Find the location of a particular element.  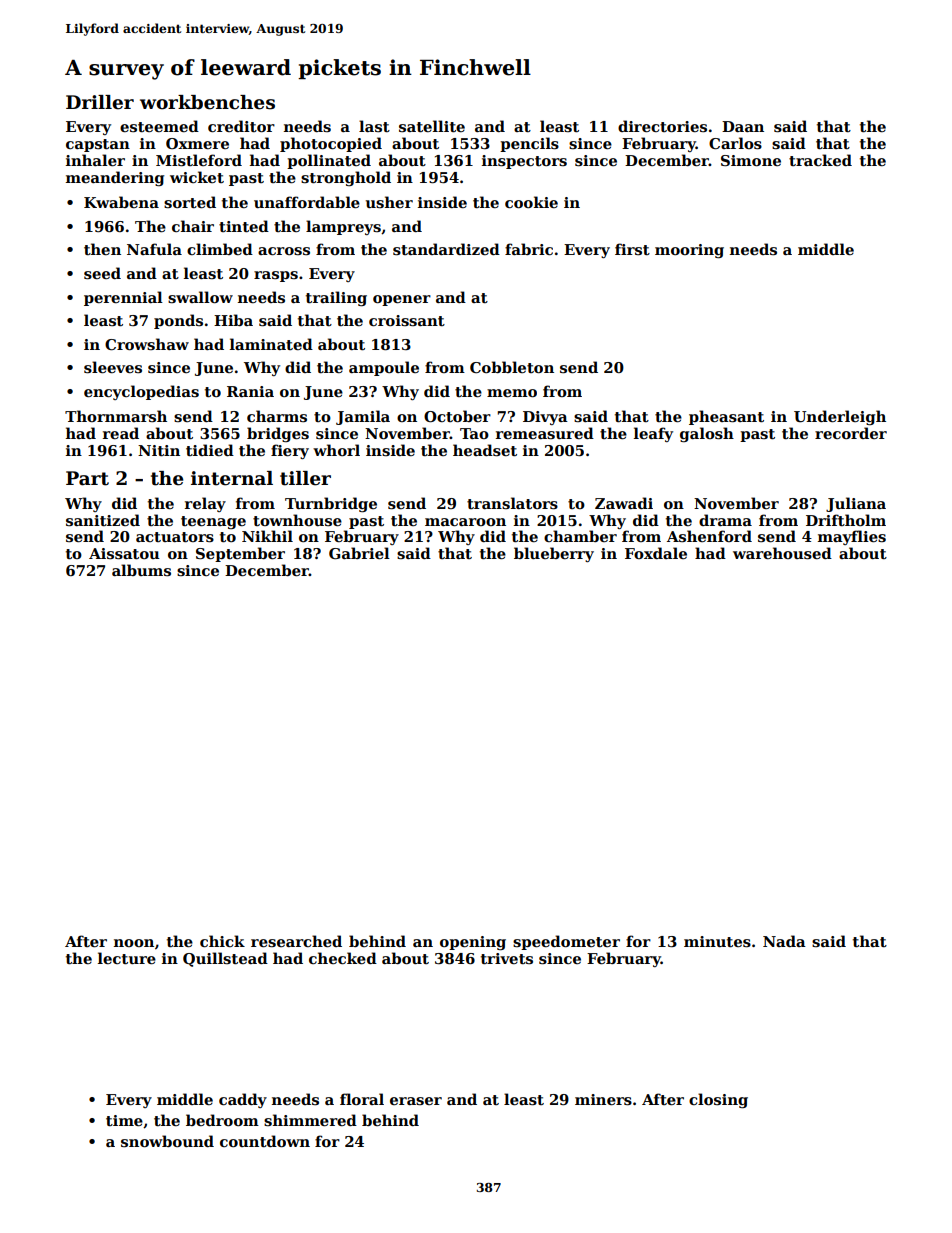

mooring is located at coordinates (689, 251).
